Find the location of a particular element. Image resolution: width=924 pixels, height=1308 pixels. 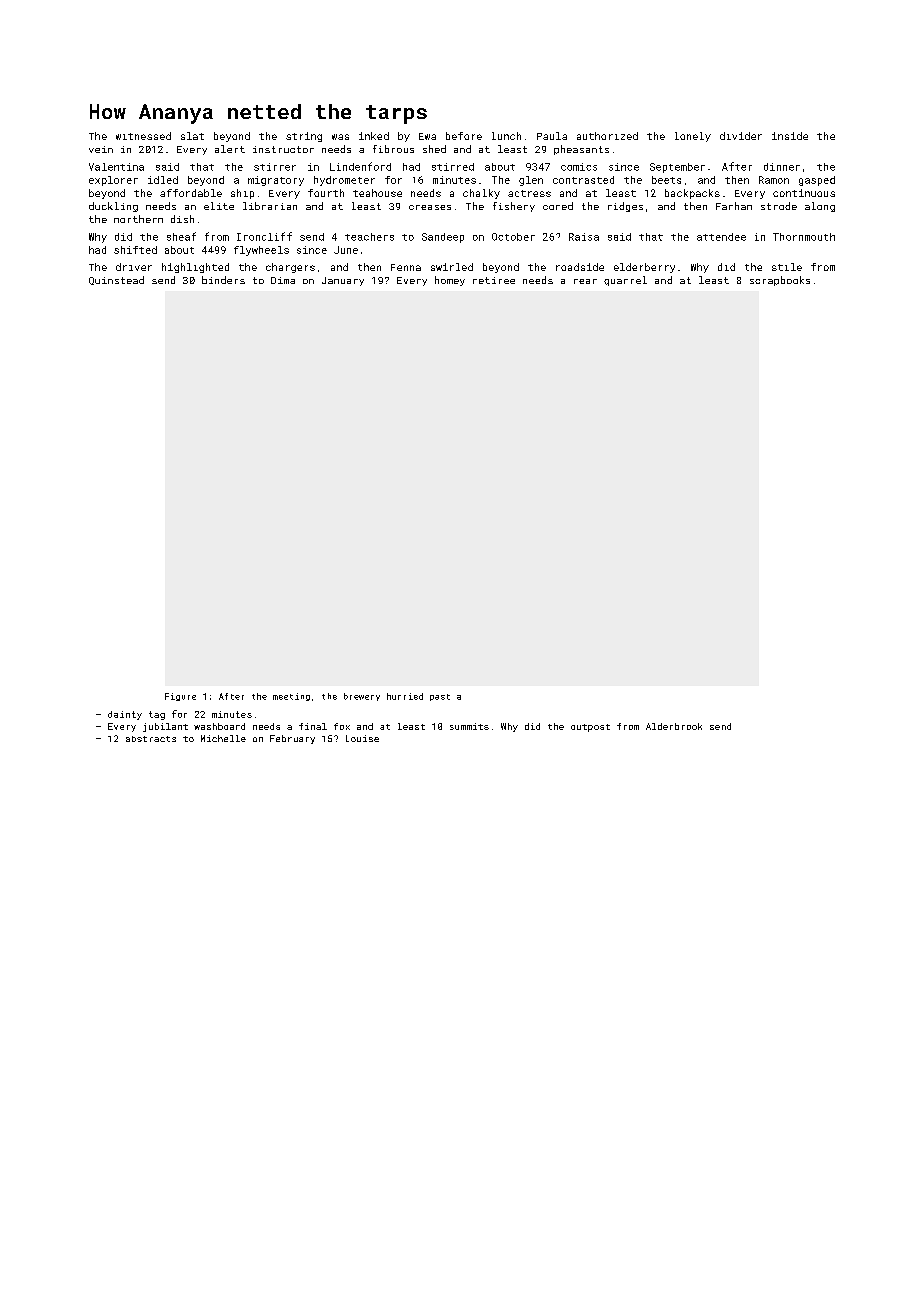

along is located at coordinates (820, 207).
